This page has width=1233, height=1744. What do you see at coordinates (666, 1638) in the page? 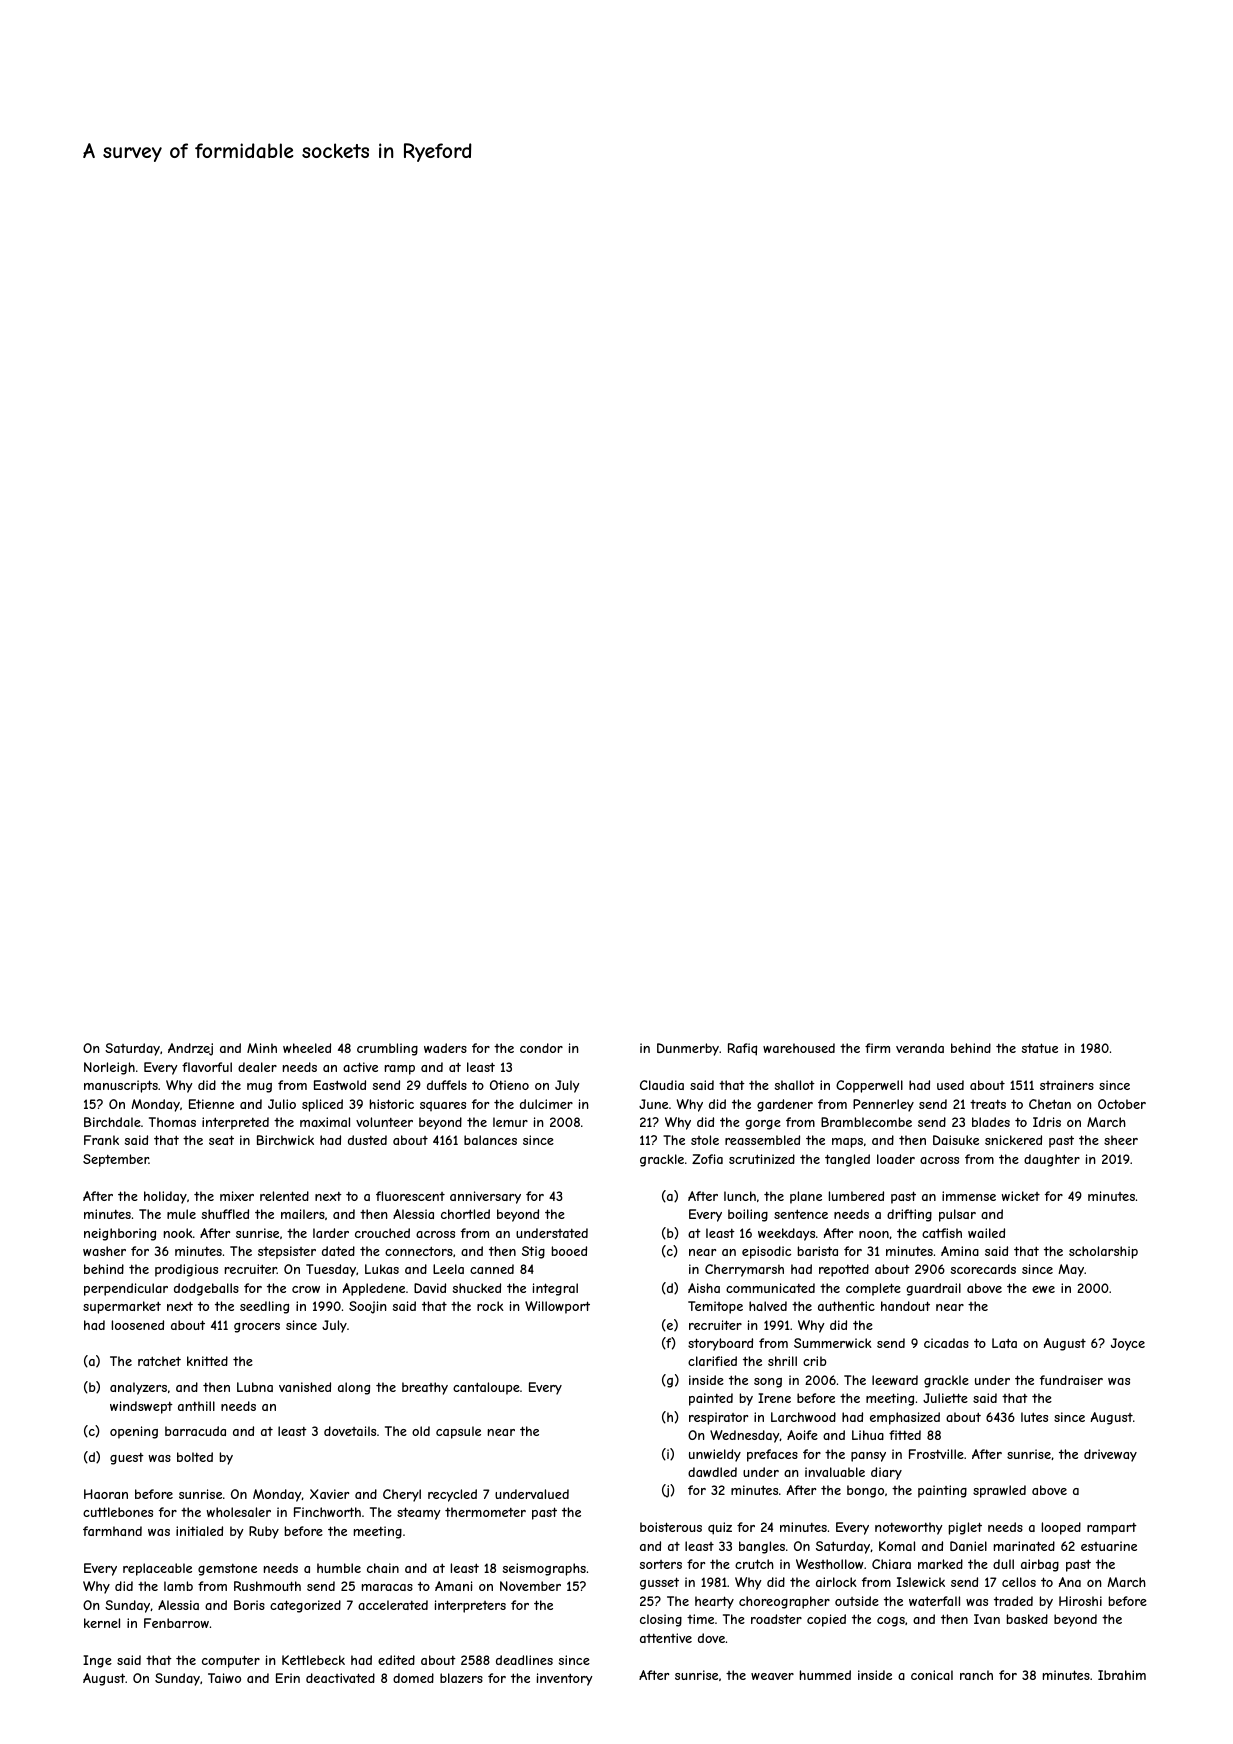
I see `attentive` at bounding box center [666, 1638].
